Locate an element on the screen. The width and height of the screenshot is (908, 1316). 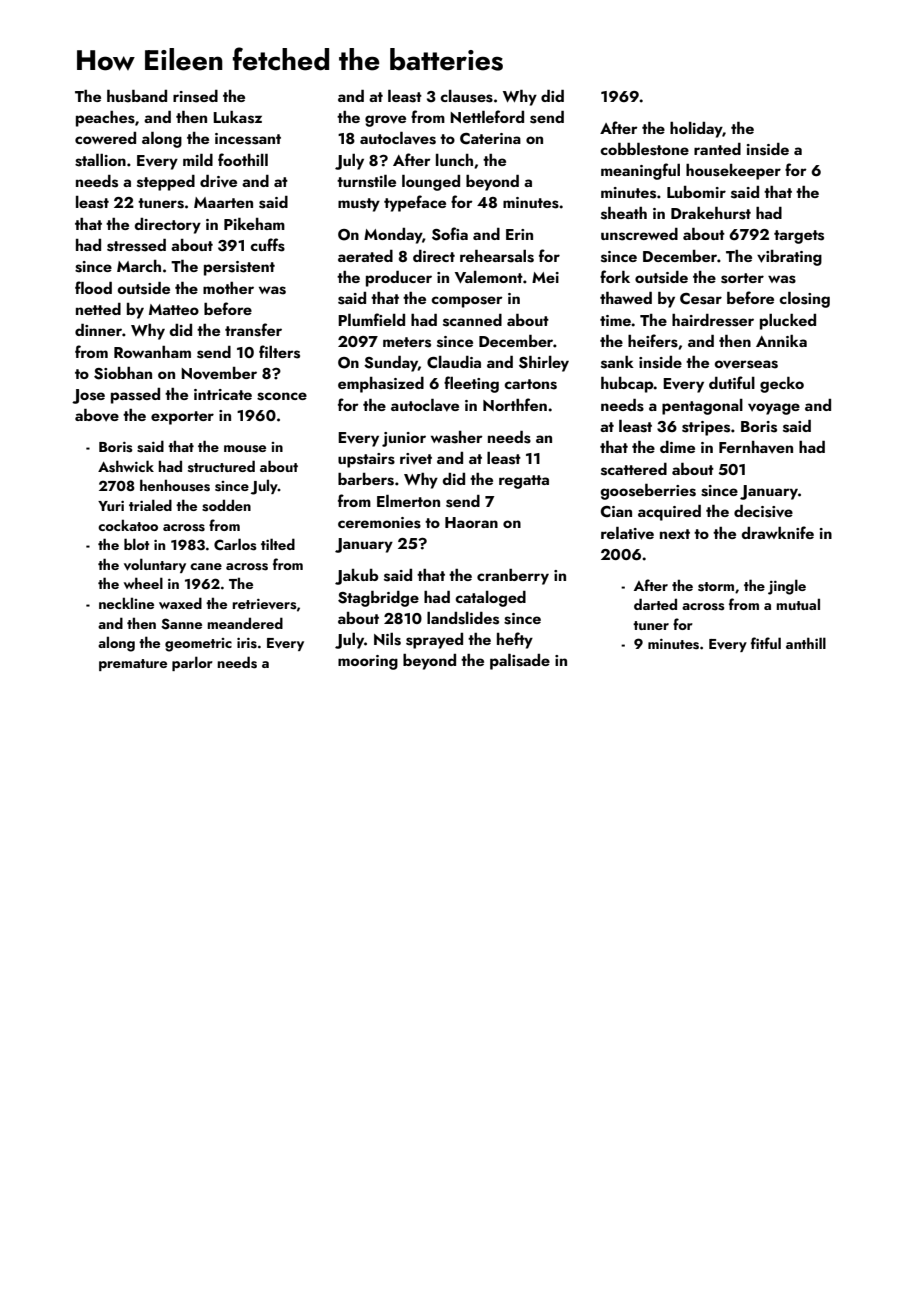
rinsed is located at coordinates (195, 96).
